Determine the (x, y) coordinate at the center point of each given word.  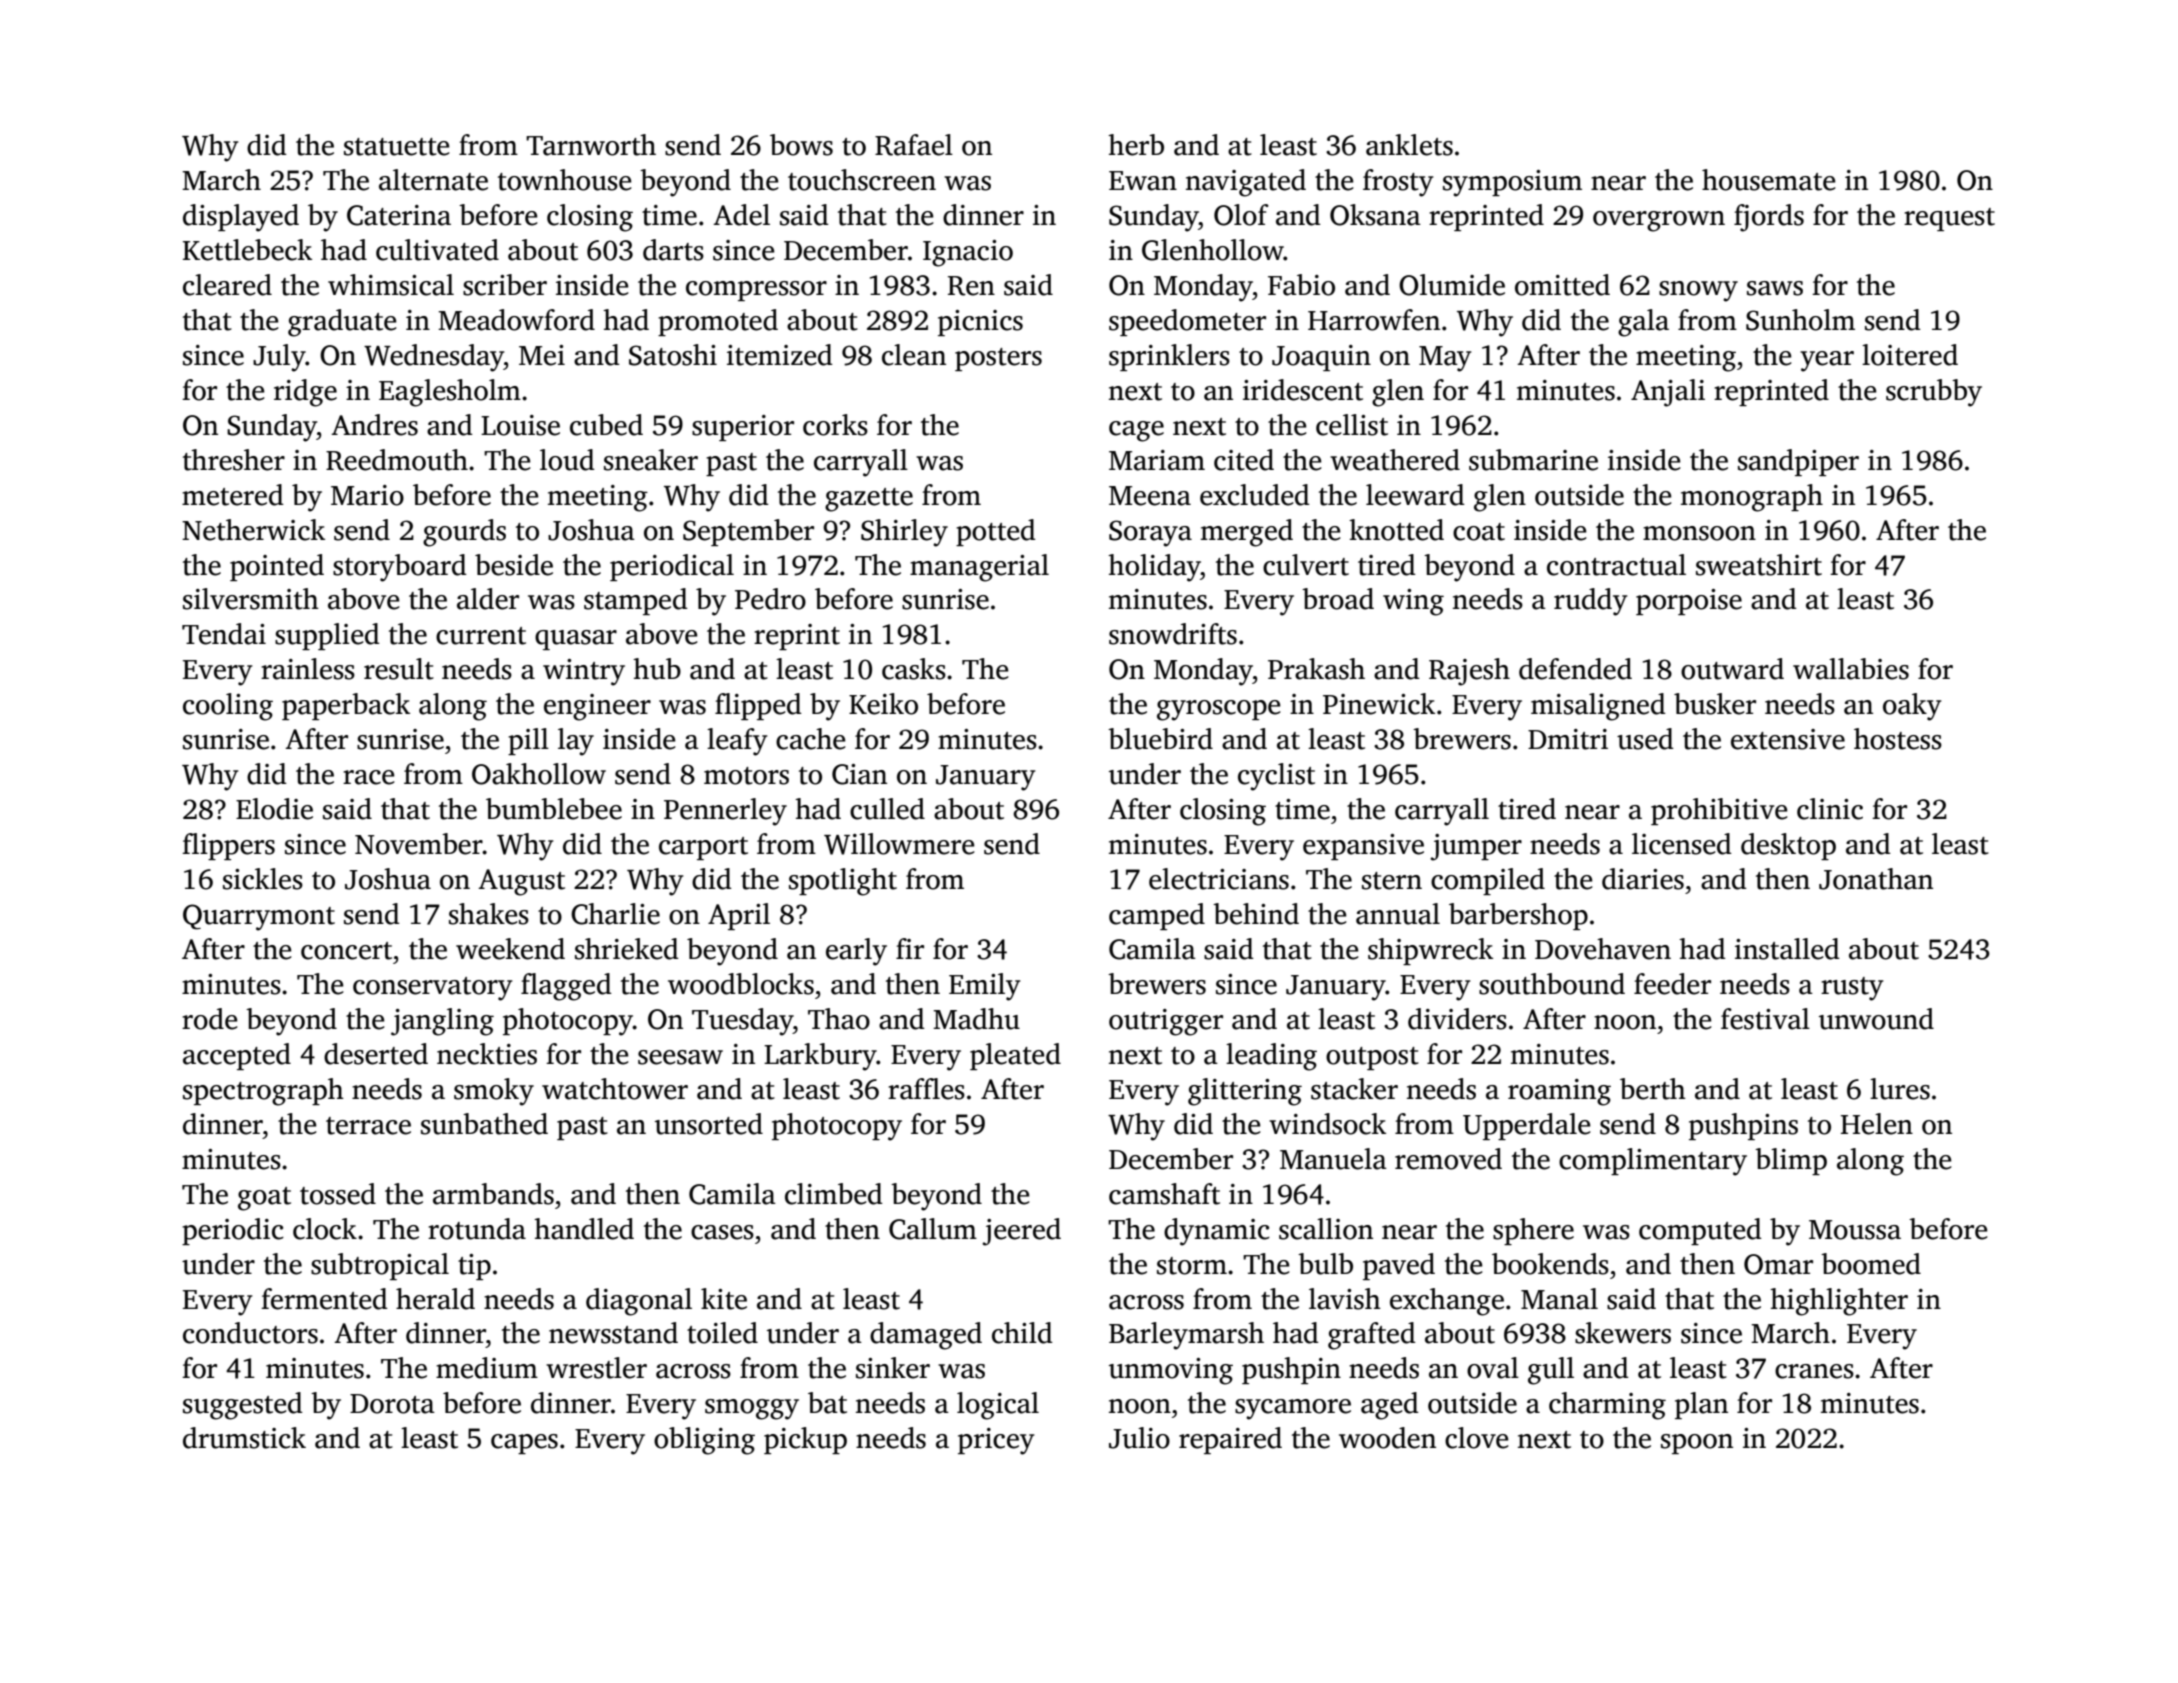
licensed (1682, 844)
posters (998, 359)
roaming (1559, 1092)
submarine (1533, 460)
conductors (250, 1333)
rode (210, 1019)
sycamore (1293, 1409)
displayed (241, 218)
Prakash (1316, 669)
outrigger (1166, 1022)
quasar (576, 640)
